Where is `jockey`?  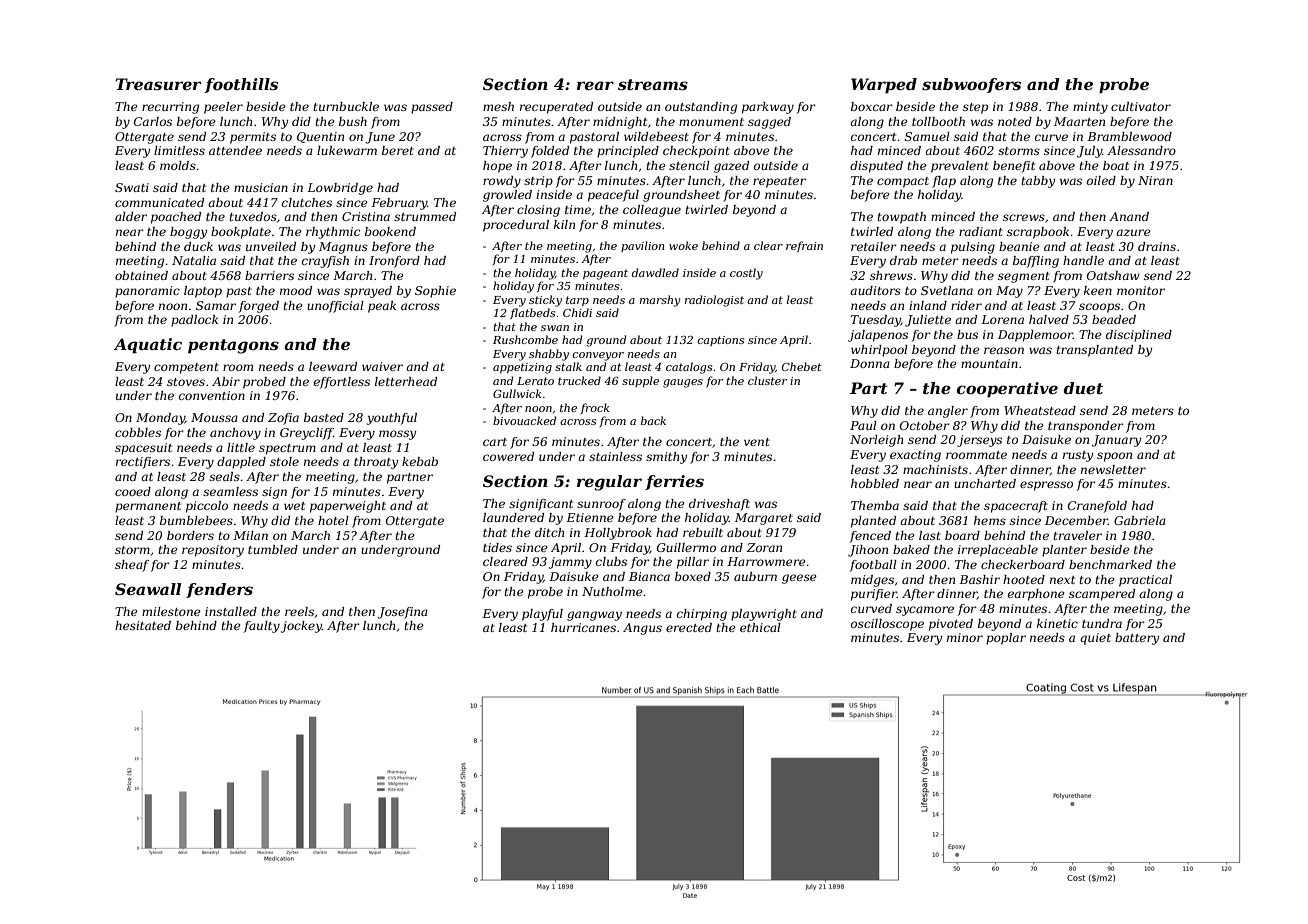
jockey is located at coordinates (301, 627).
